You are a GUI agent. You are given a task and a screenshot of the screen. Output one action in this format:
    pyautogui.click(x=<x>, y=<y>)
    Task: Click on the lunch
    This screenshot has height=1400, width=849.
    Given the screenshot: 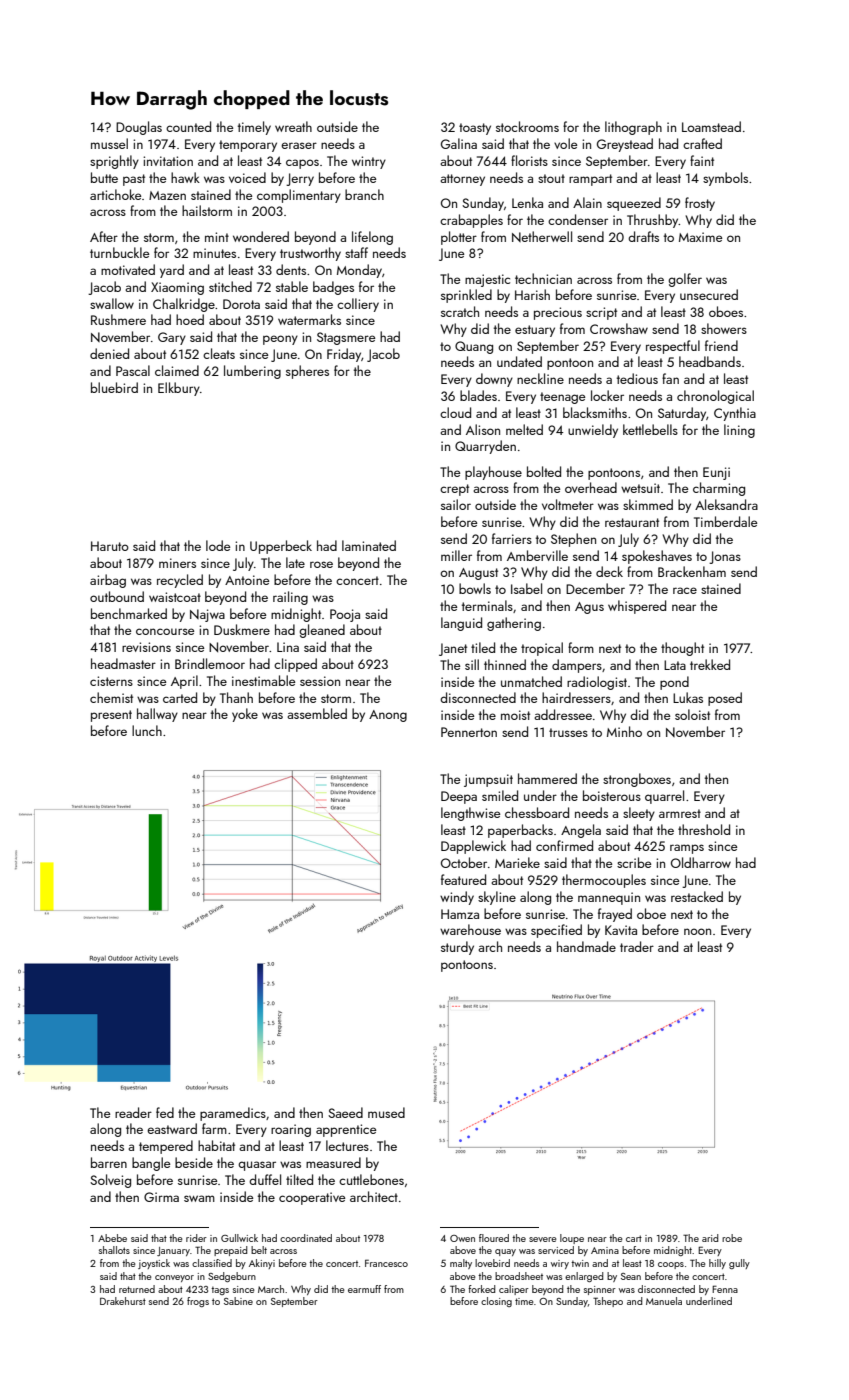 What is the action you would take?
    pyautogui.click(x=147, y=730)
